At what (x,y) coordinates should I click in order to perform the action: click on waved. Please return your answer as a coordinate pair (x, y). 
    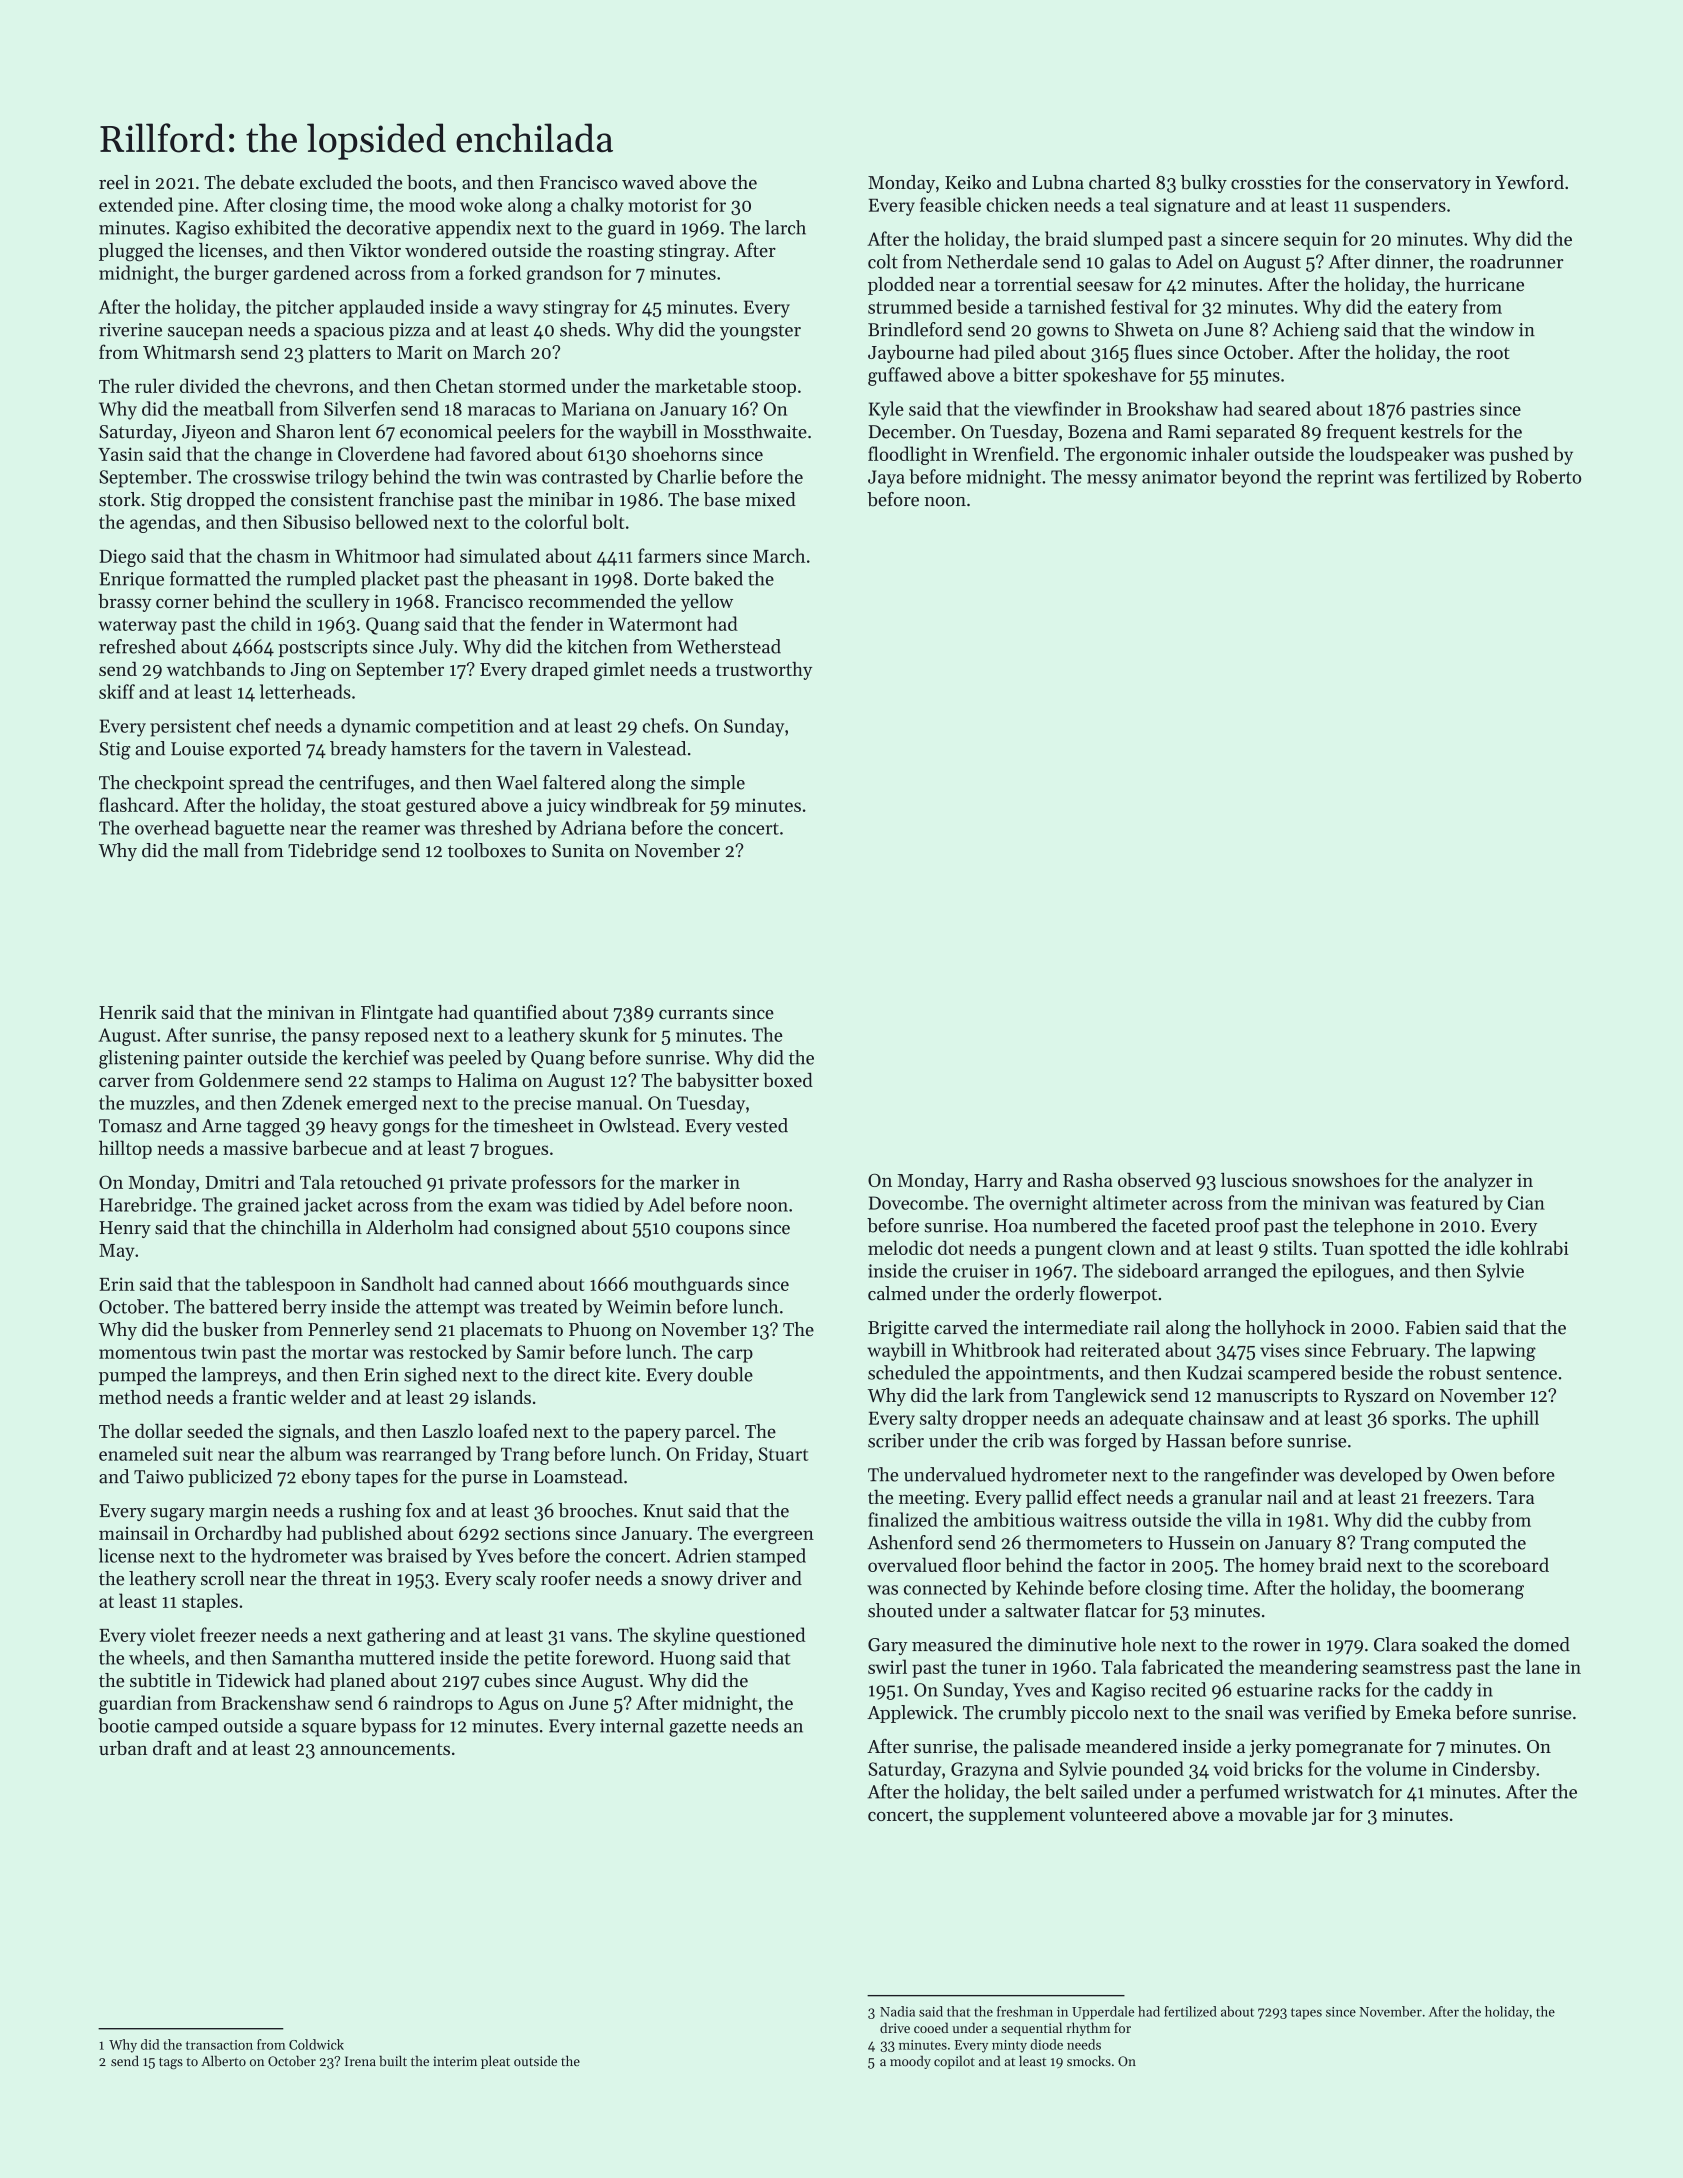
    Looking at the image, I should click on (648, 182).
